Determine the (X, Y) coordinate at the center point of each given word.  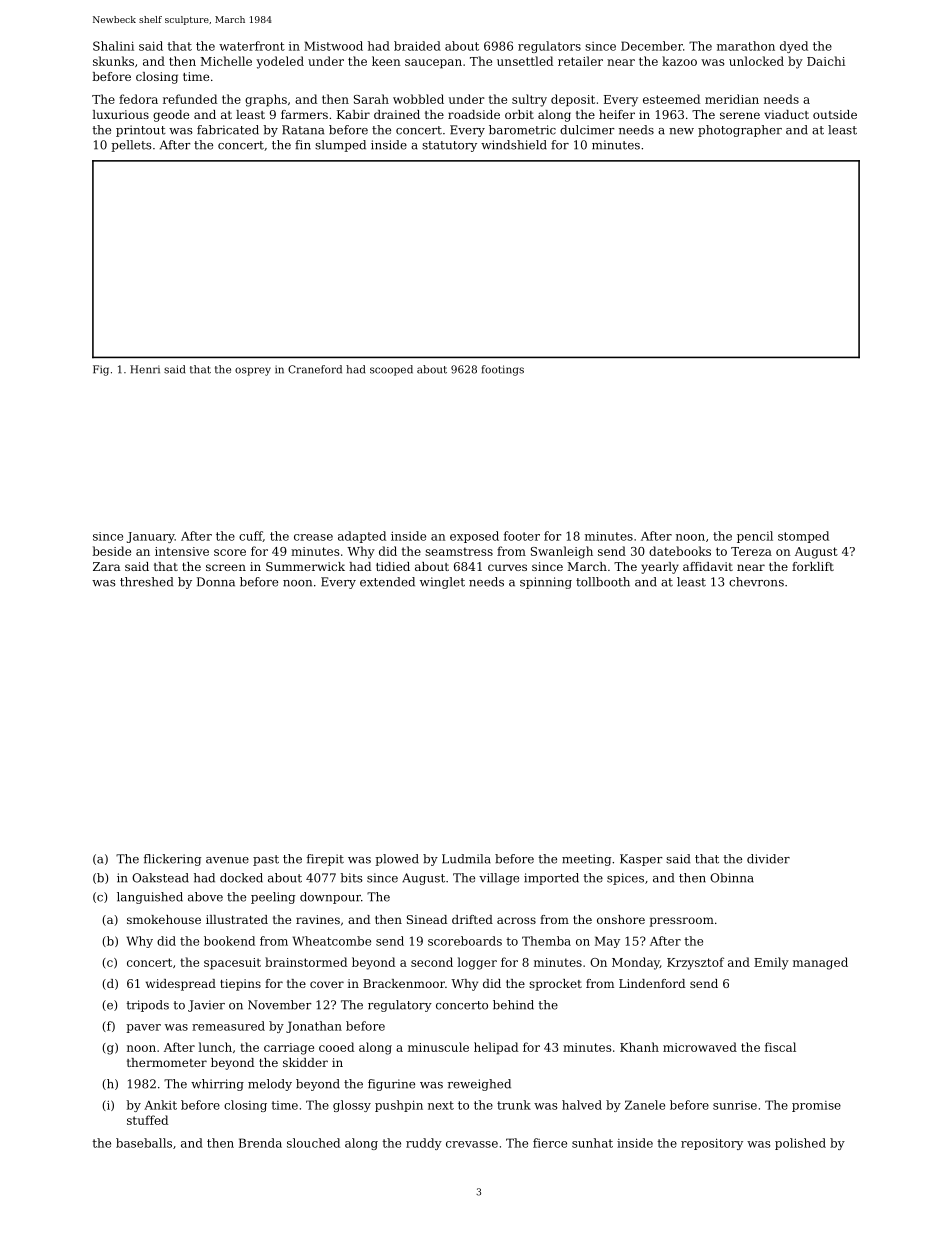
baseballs (144, 1143)
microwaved (700, 1047)
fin (303, 145)
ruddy (424, 1144)
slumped (340, 146)
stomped (803, 537)
